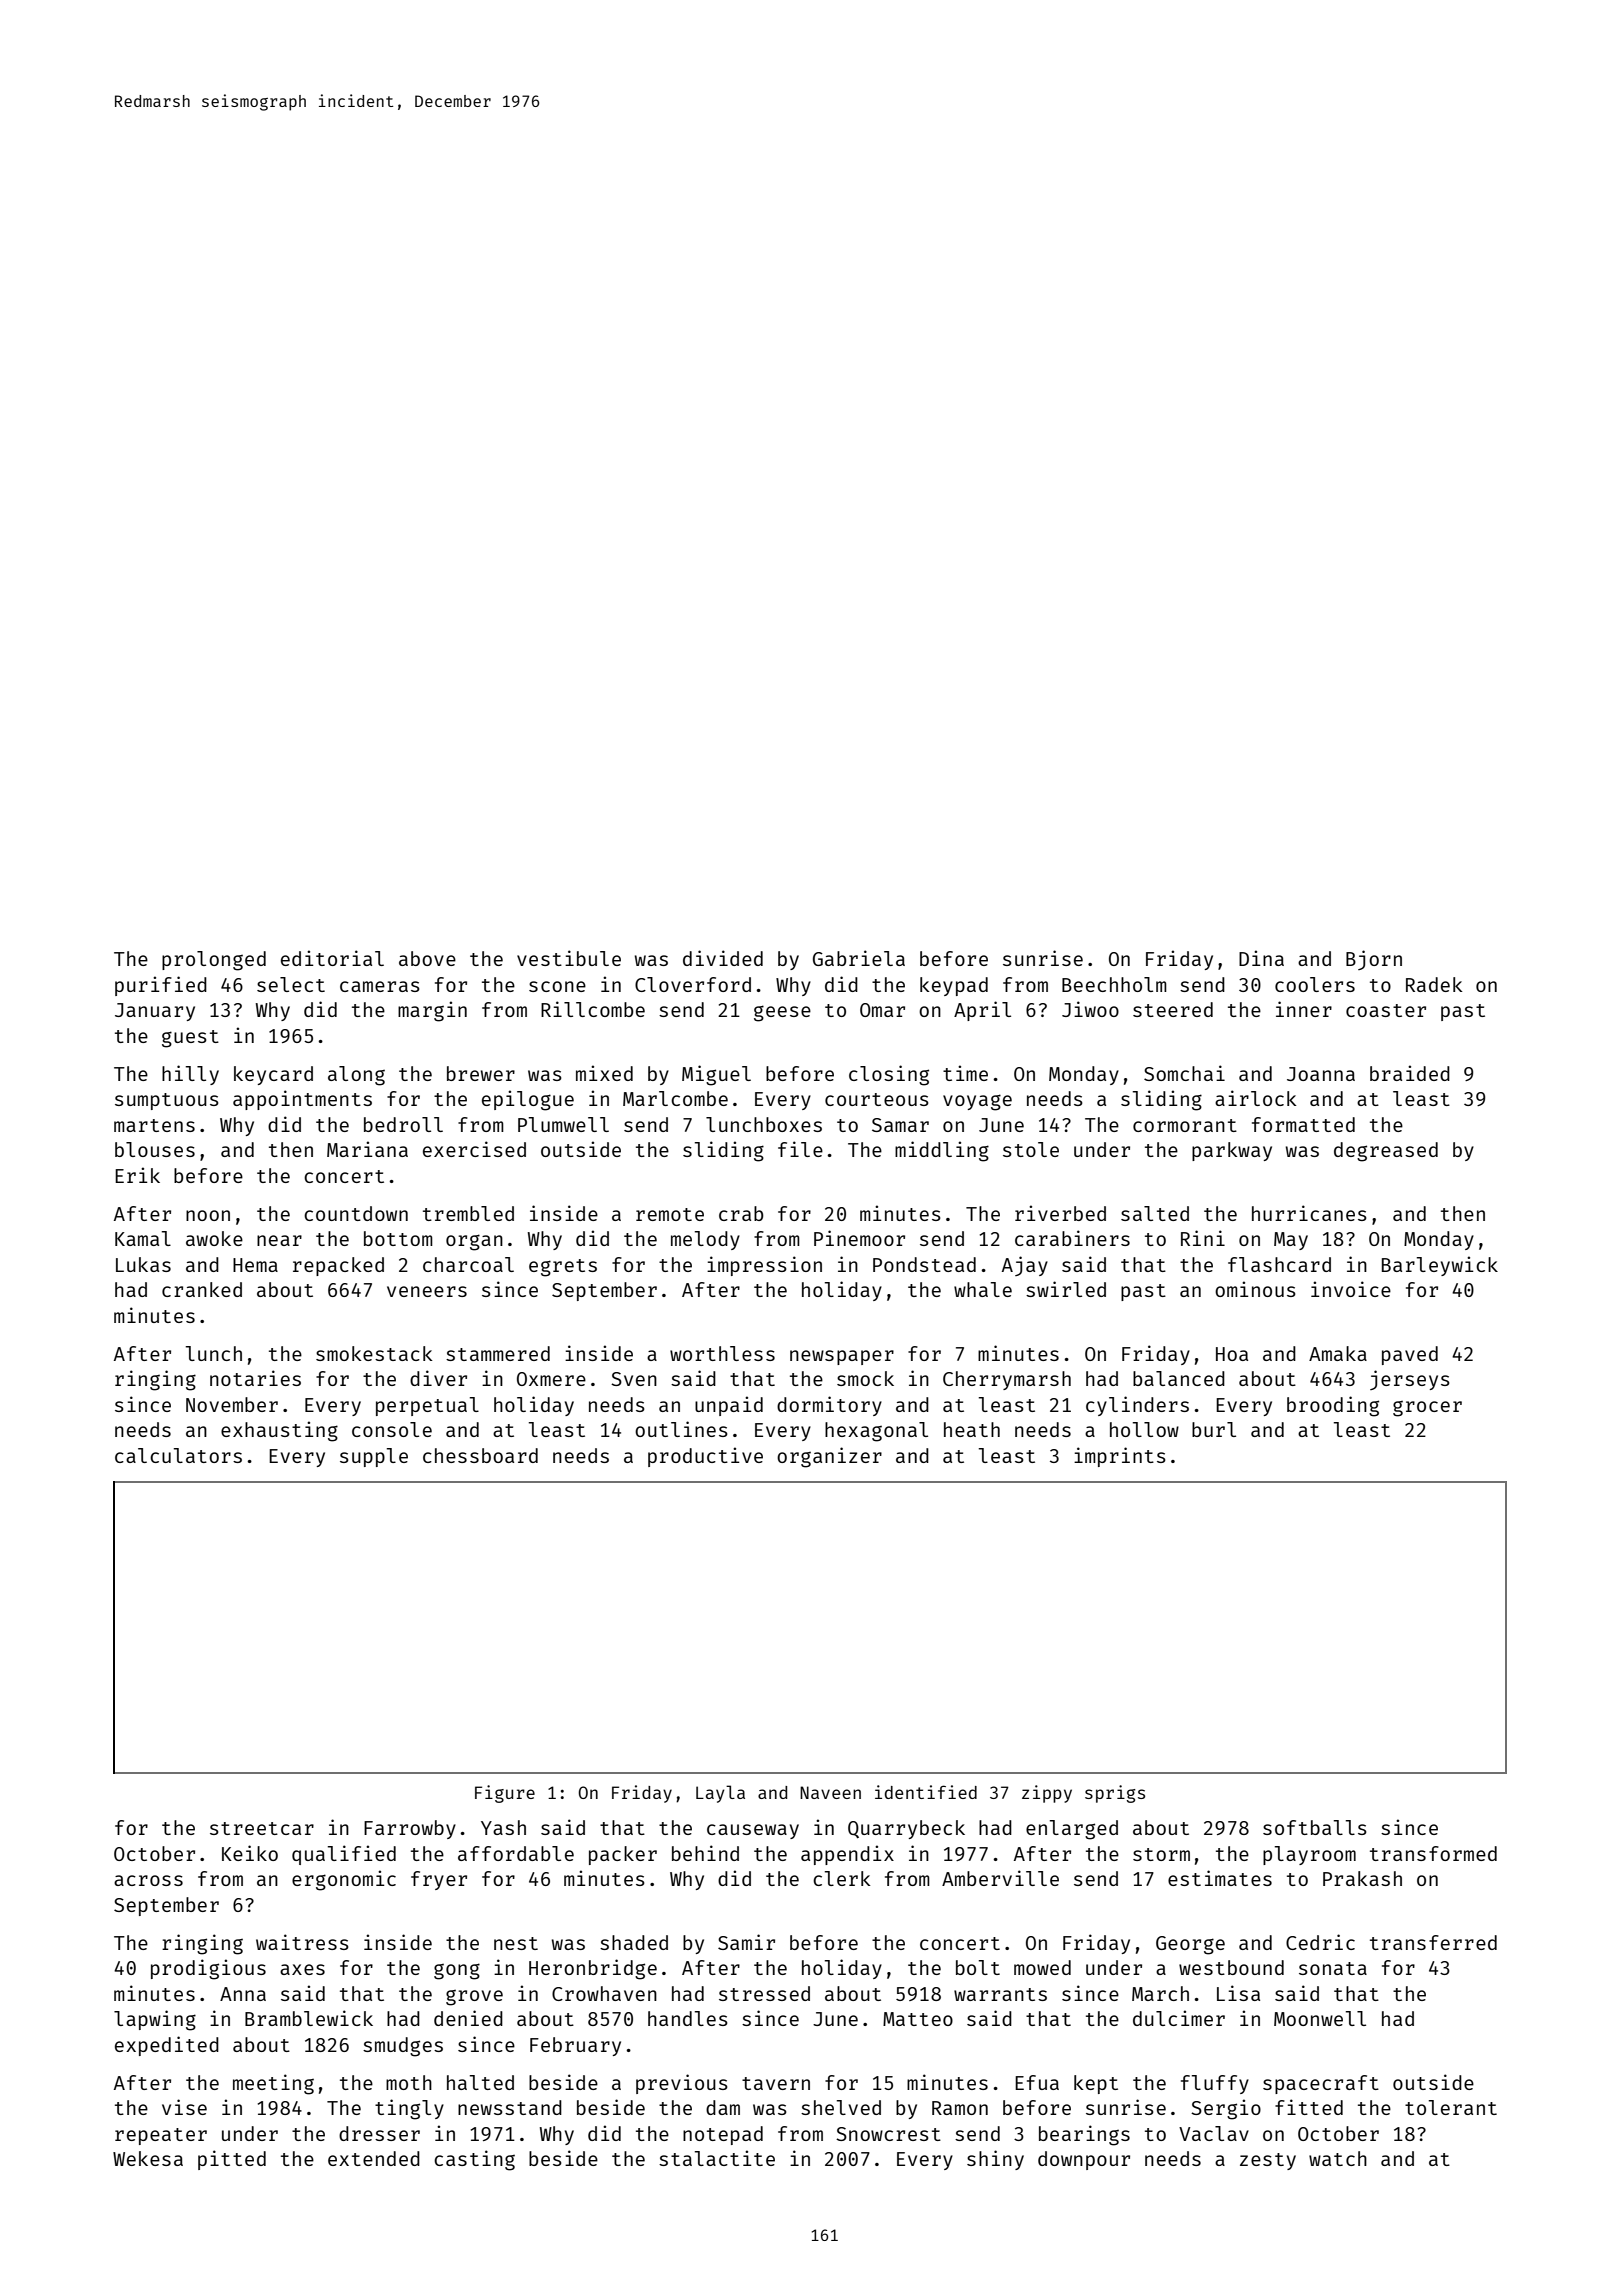  What do you see at coordinates (374, 2158) in the screenshot?
I see `extended` at bounding box center [374, 2158].
